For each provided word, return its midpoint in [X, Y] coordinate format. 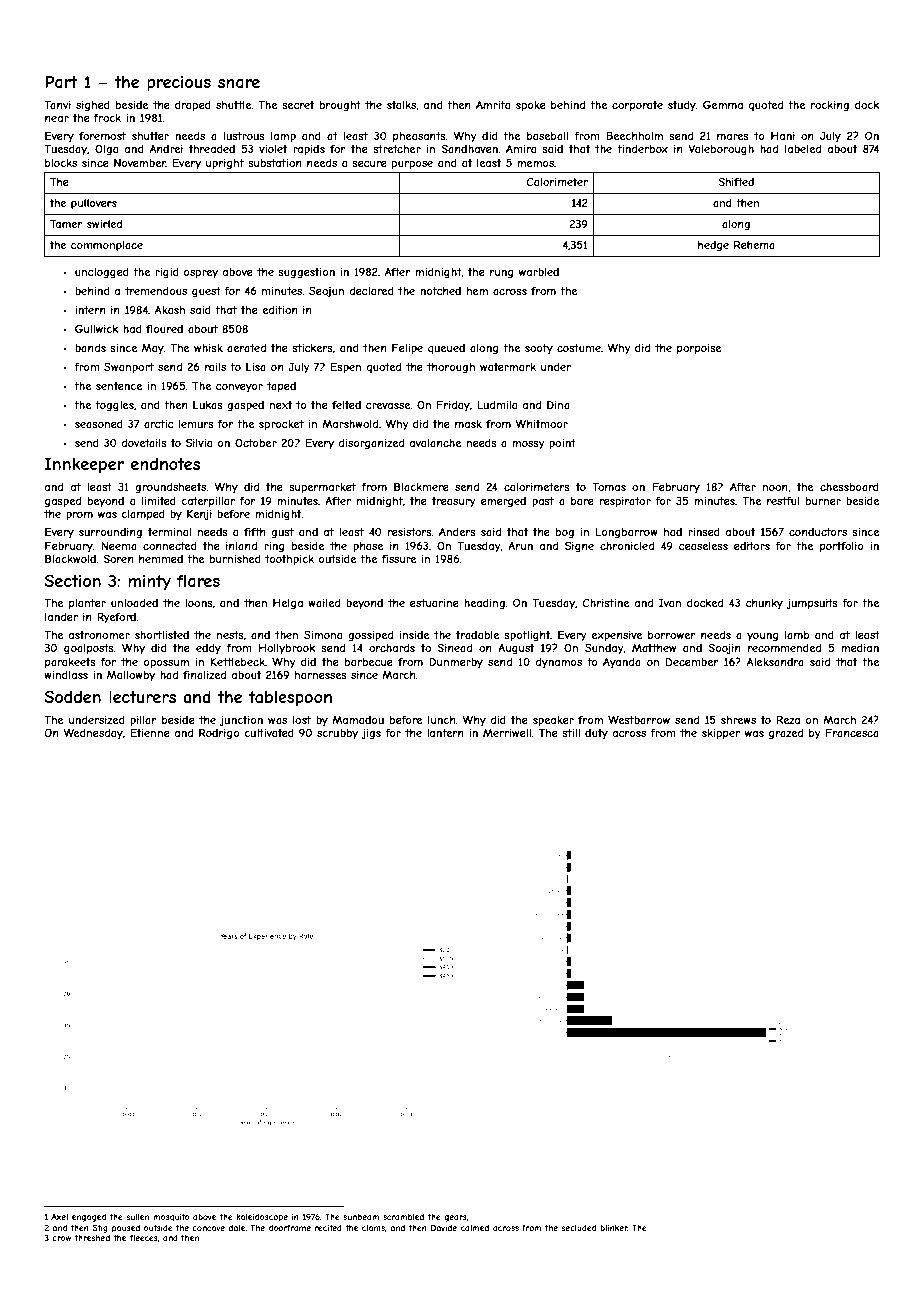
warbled [539, 272]
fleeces [144, 1237]
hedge [713, 246]
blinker [614, 1228]
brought [340, 106]
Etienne [150, 732]
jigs [371, 733]
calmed [475, 1228]
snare [239, 83]
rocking [830, 106]
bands [90, 348]
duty [596, 734]
